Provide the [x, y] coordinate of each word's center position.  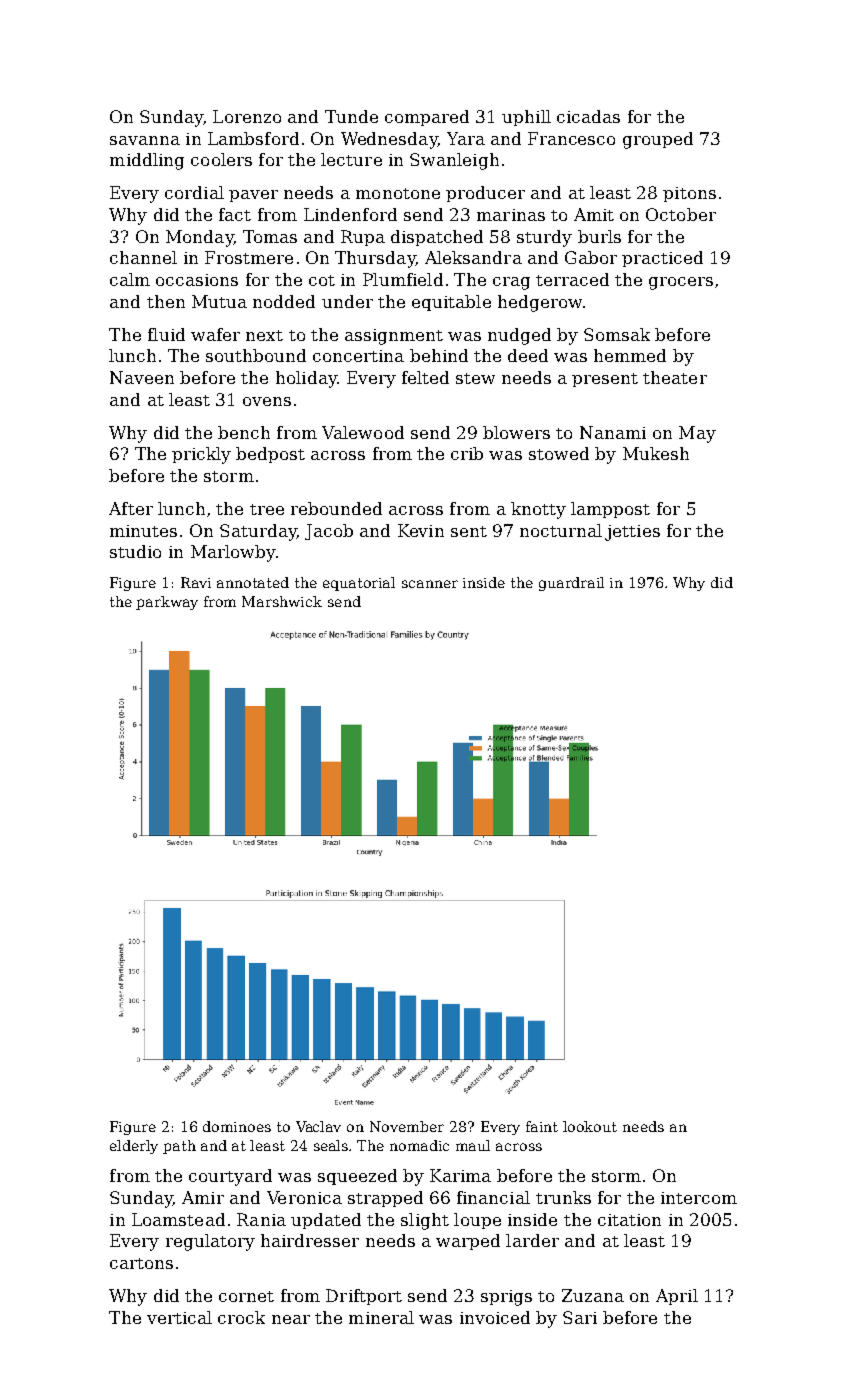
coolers [221, 159]
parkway [167, 603]
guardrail [571, 584]
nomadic [419, 1145]
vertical [179, 1317]
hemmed [630, 355]
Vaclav [318, 1126]
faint [542, 1126]
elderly [134, 1147]
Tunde [351, 116]
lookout [590, 1126]
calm [130, 279]
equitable [451, 303]
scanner [430, 584]
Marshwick [282, 601]
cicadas [588, 116]
